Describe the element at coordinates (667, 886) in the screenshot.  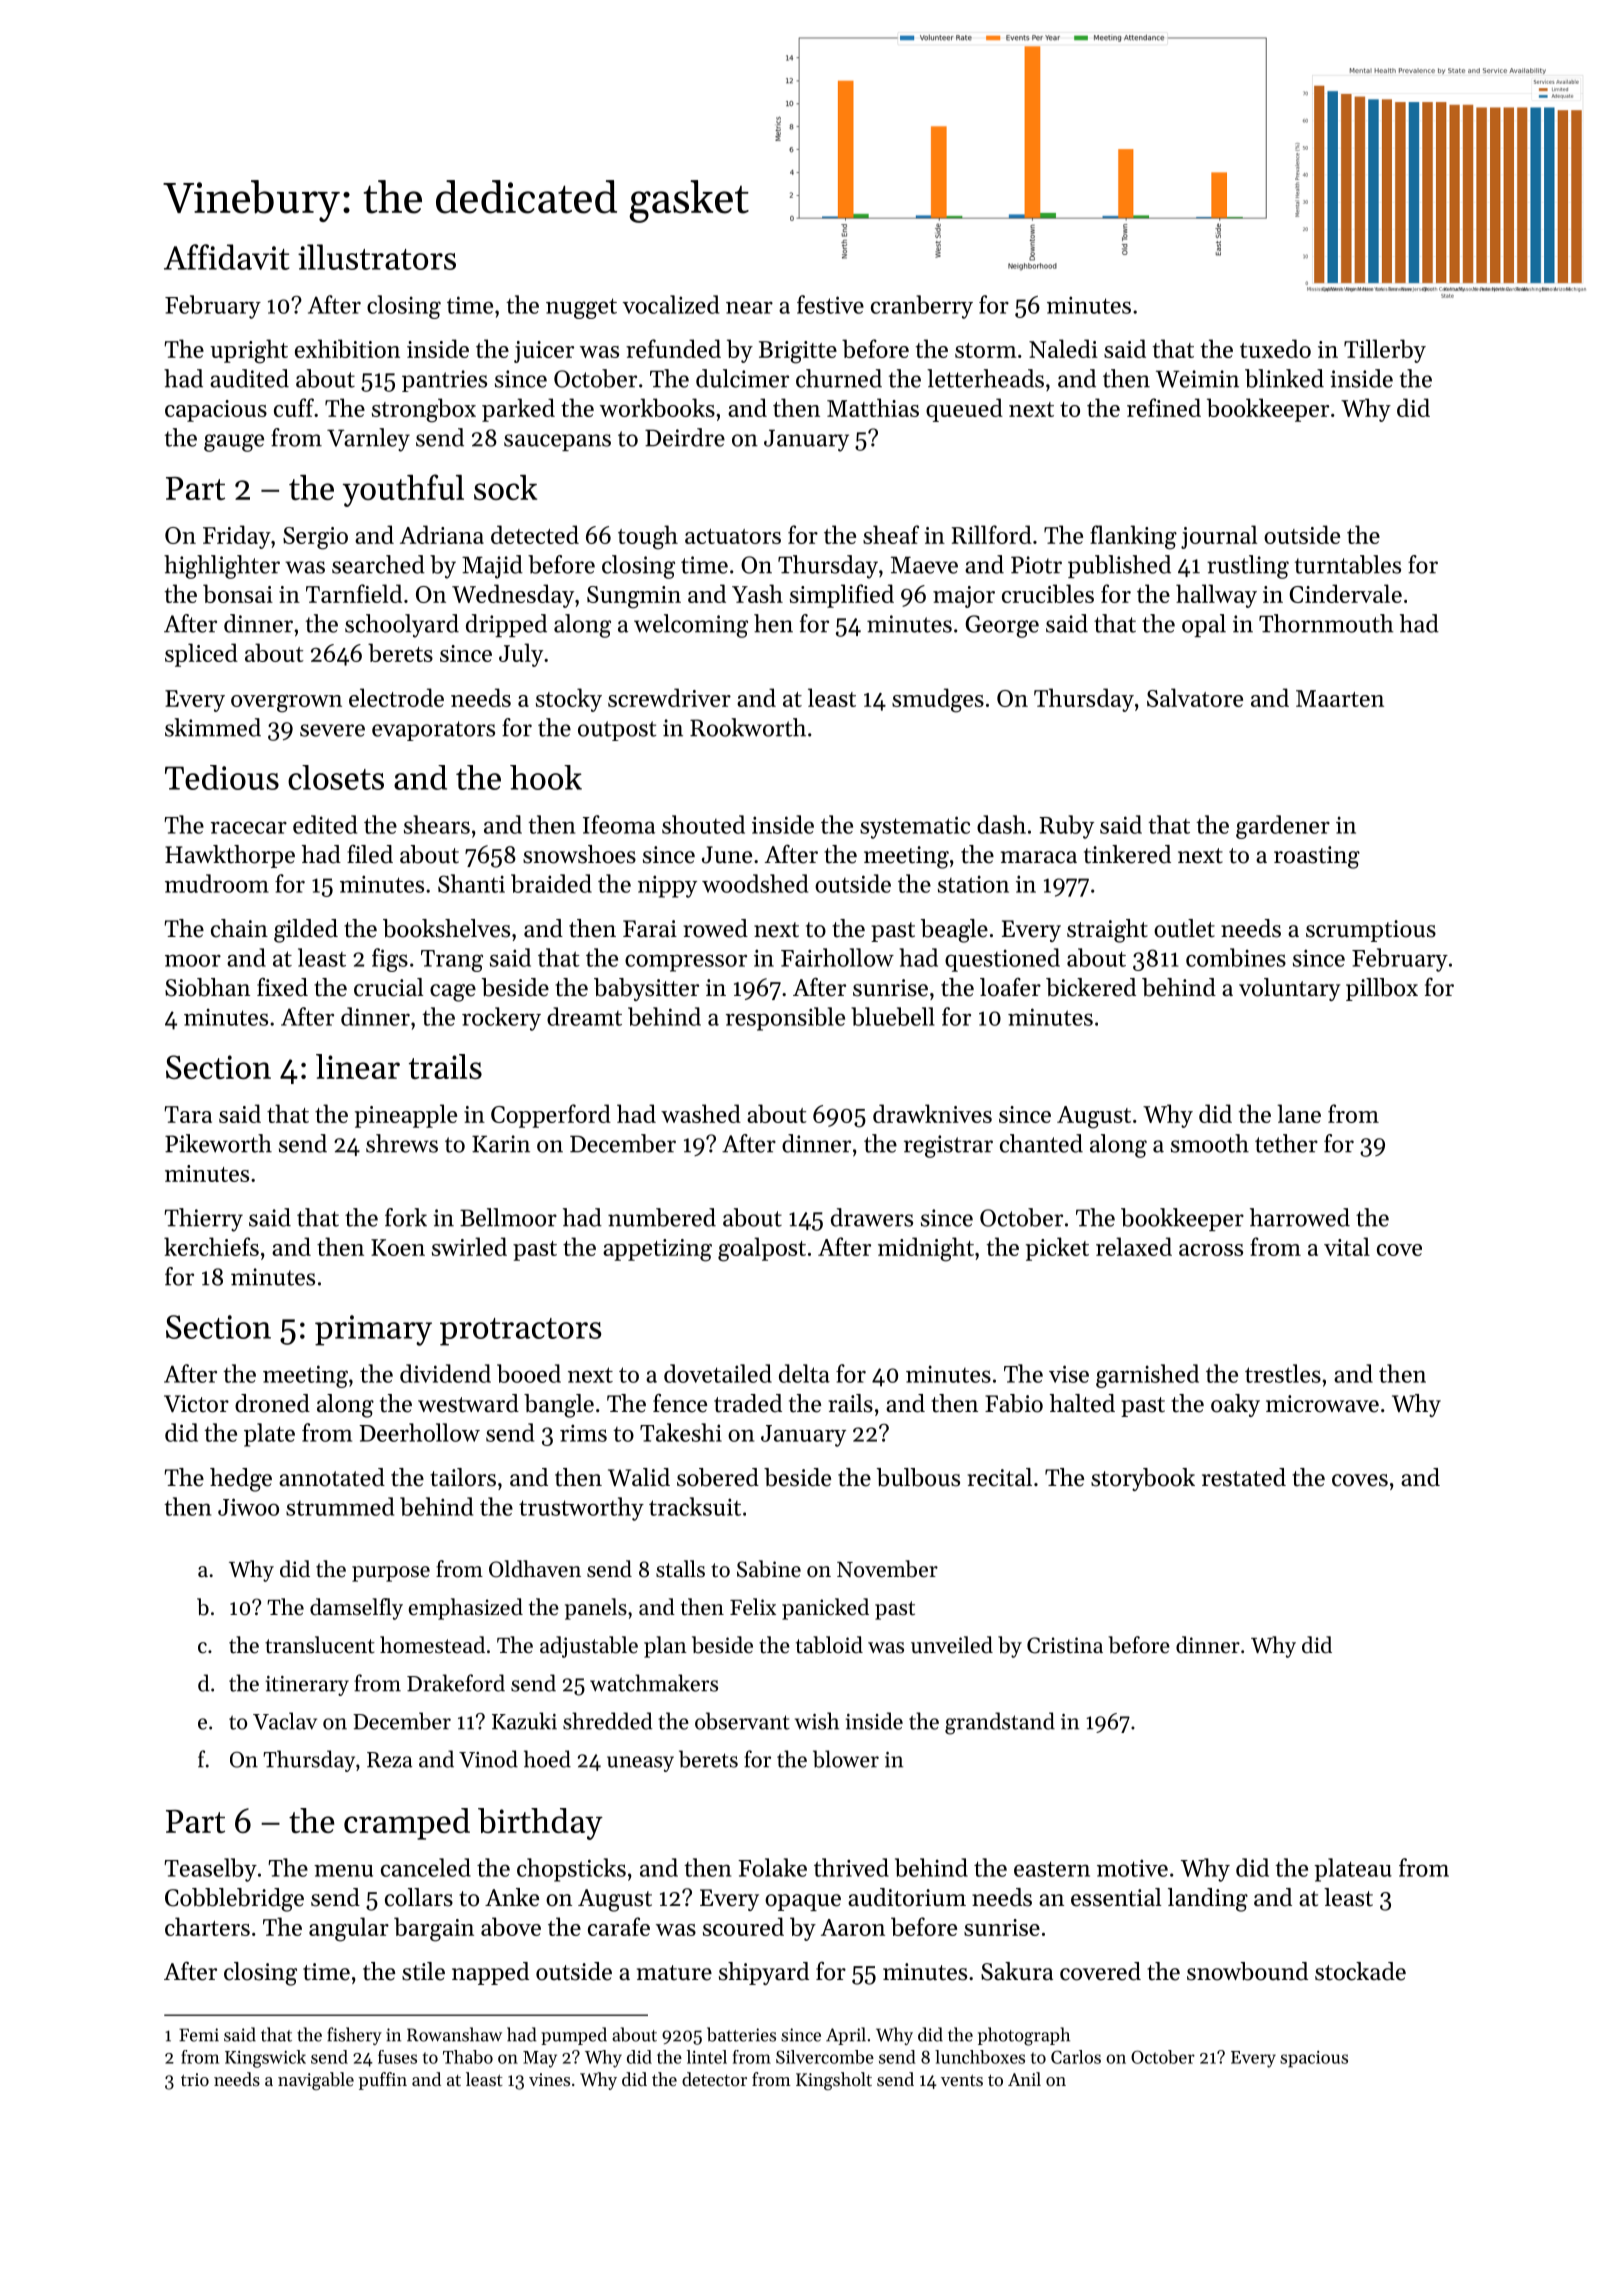
I see `nippy` at that location.
